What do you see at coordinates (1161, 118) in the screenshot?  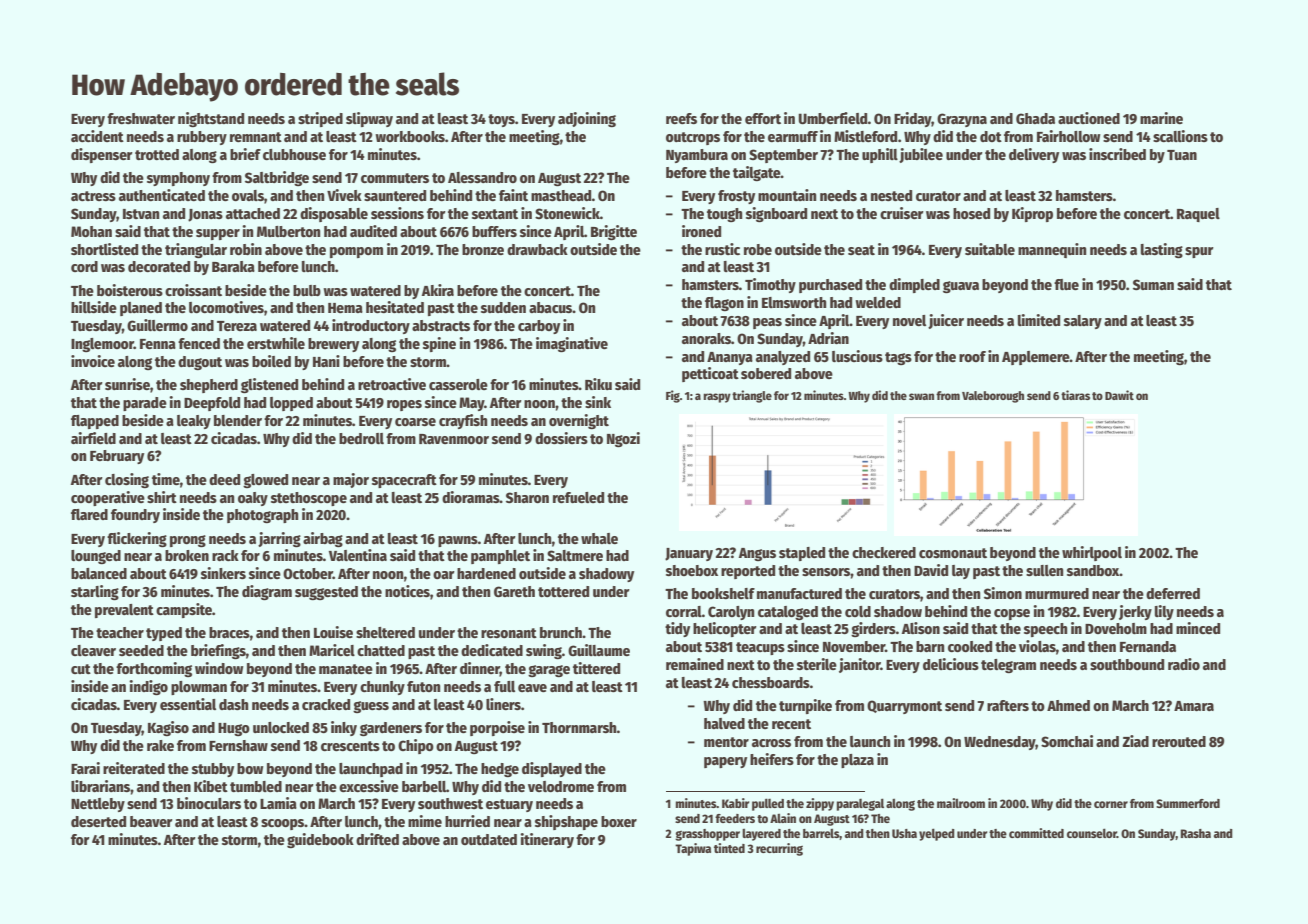 I see `marine` at bounding box center [1161, 118].
